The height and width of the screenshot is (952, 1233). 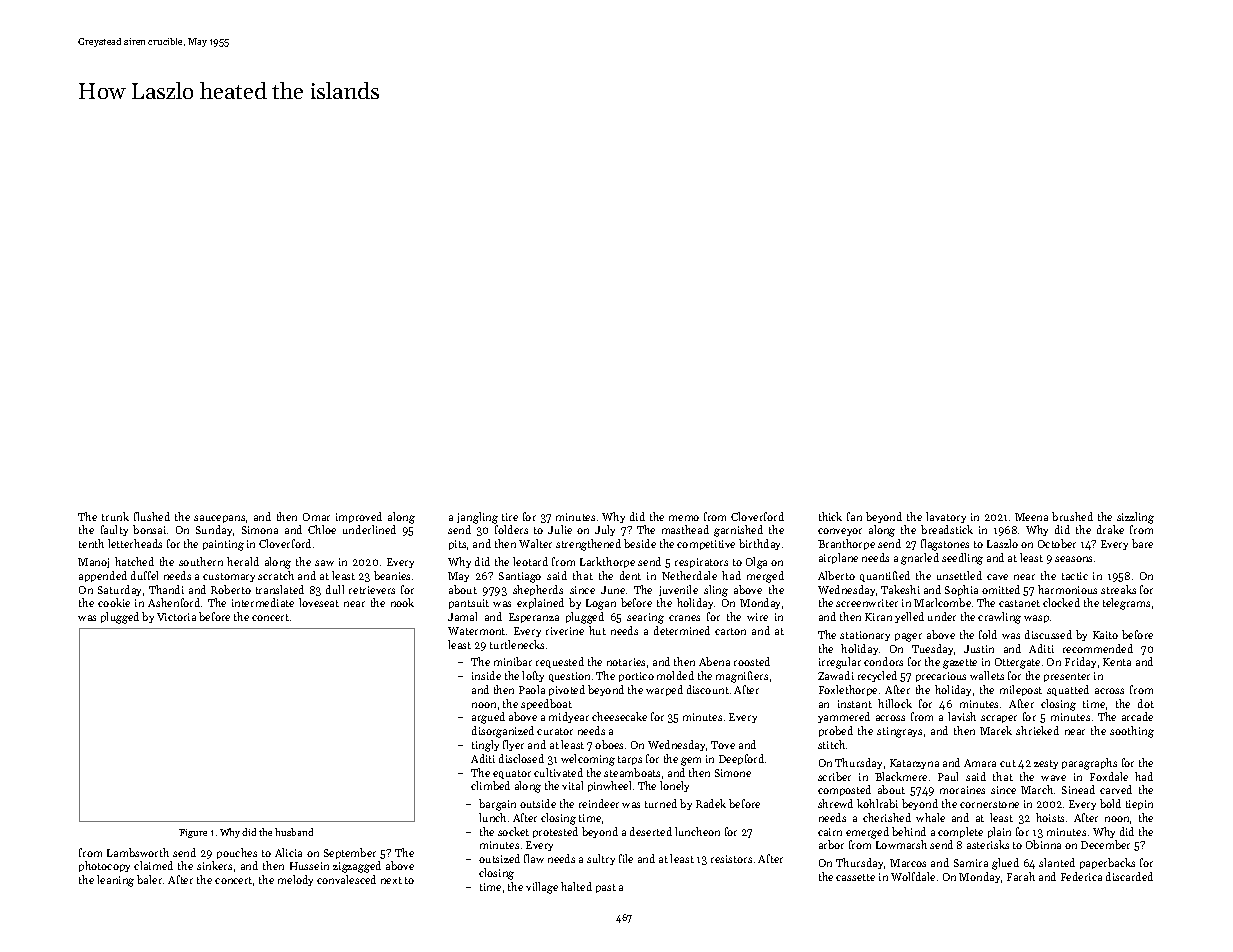 I want to click on streaks, so click(x=1118, y=589).
